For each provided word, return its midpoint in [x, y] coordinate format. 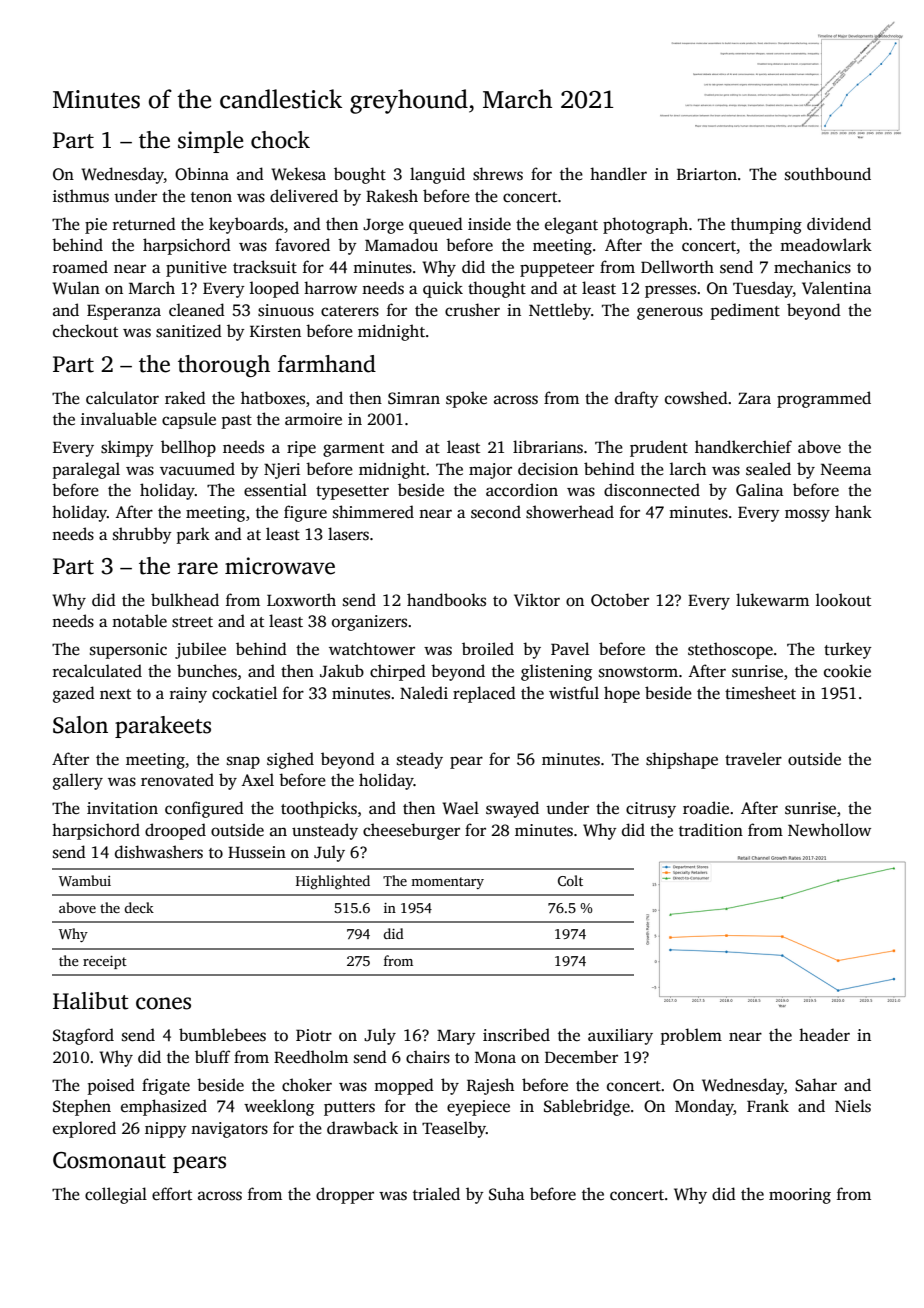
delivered [304, 196]
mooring [800, 1196]
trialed [436, 1194]
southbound [828, 174]
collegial [116, 1195]
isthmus [81, 196]
